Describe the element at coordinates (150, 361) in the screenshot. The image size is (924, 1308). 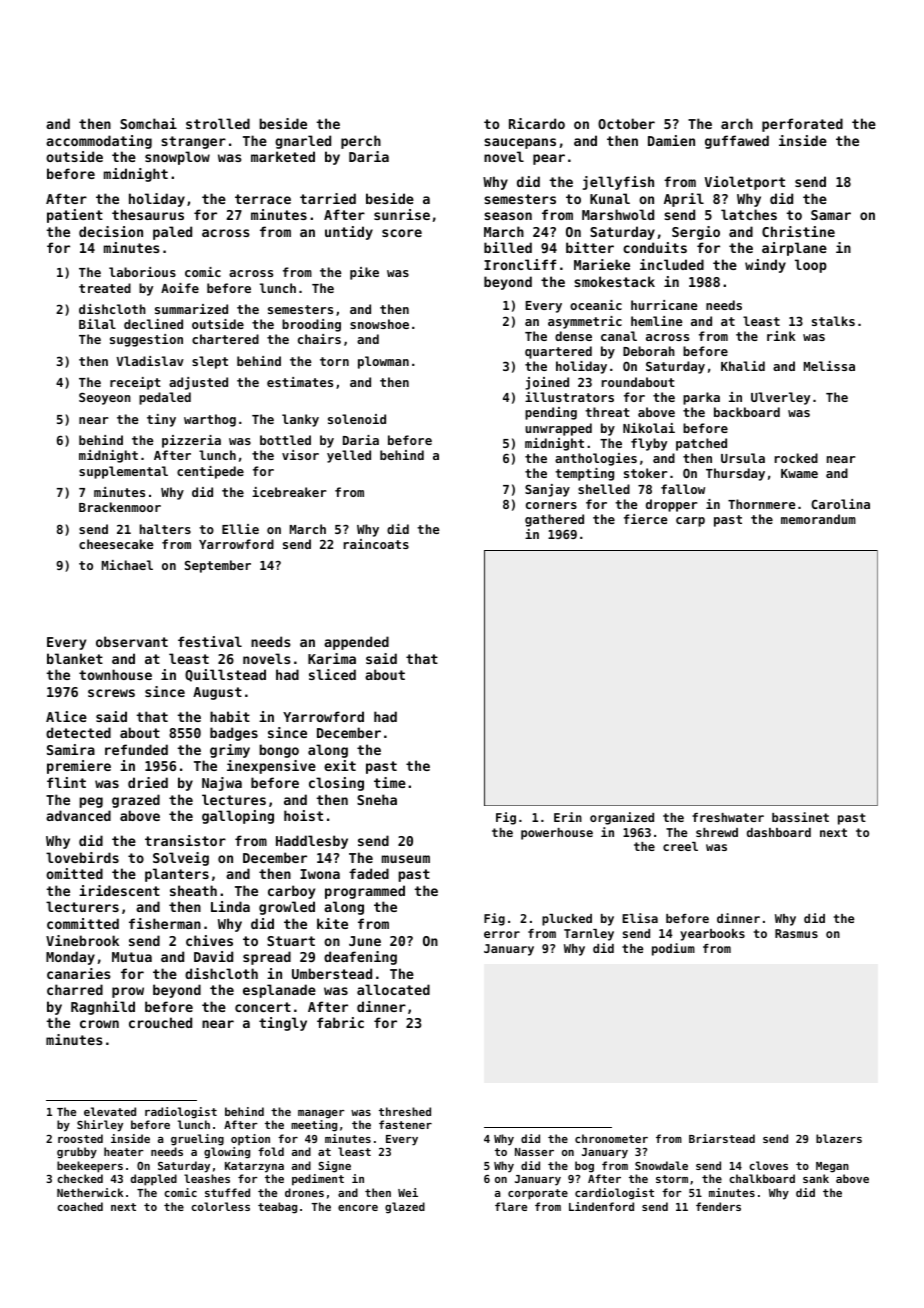
I see `Vladislav` at that location.
